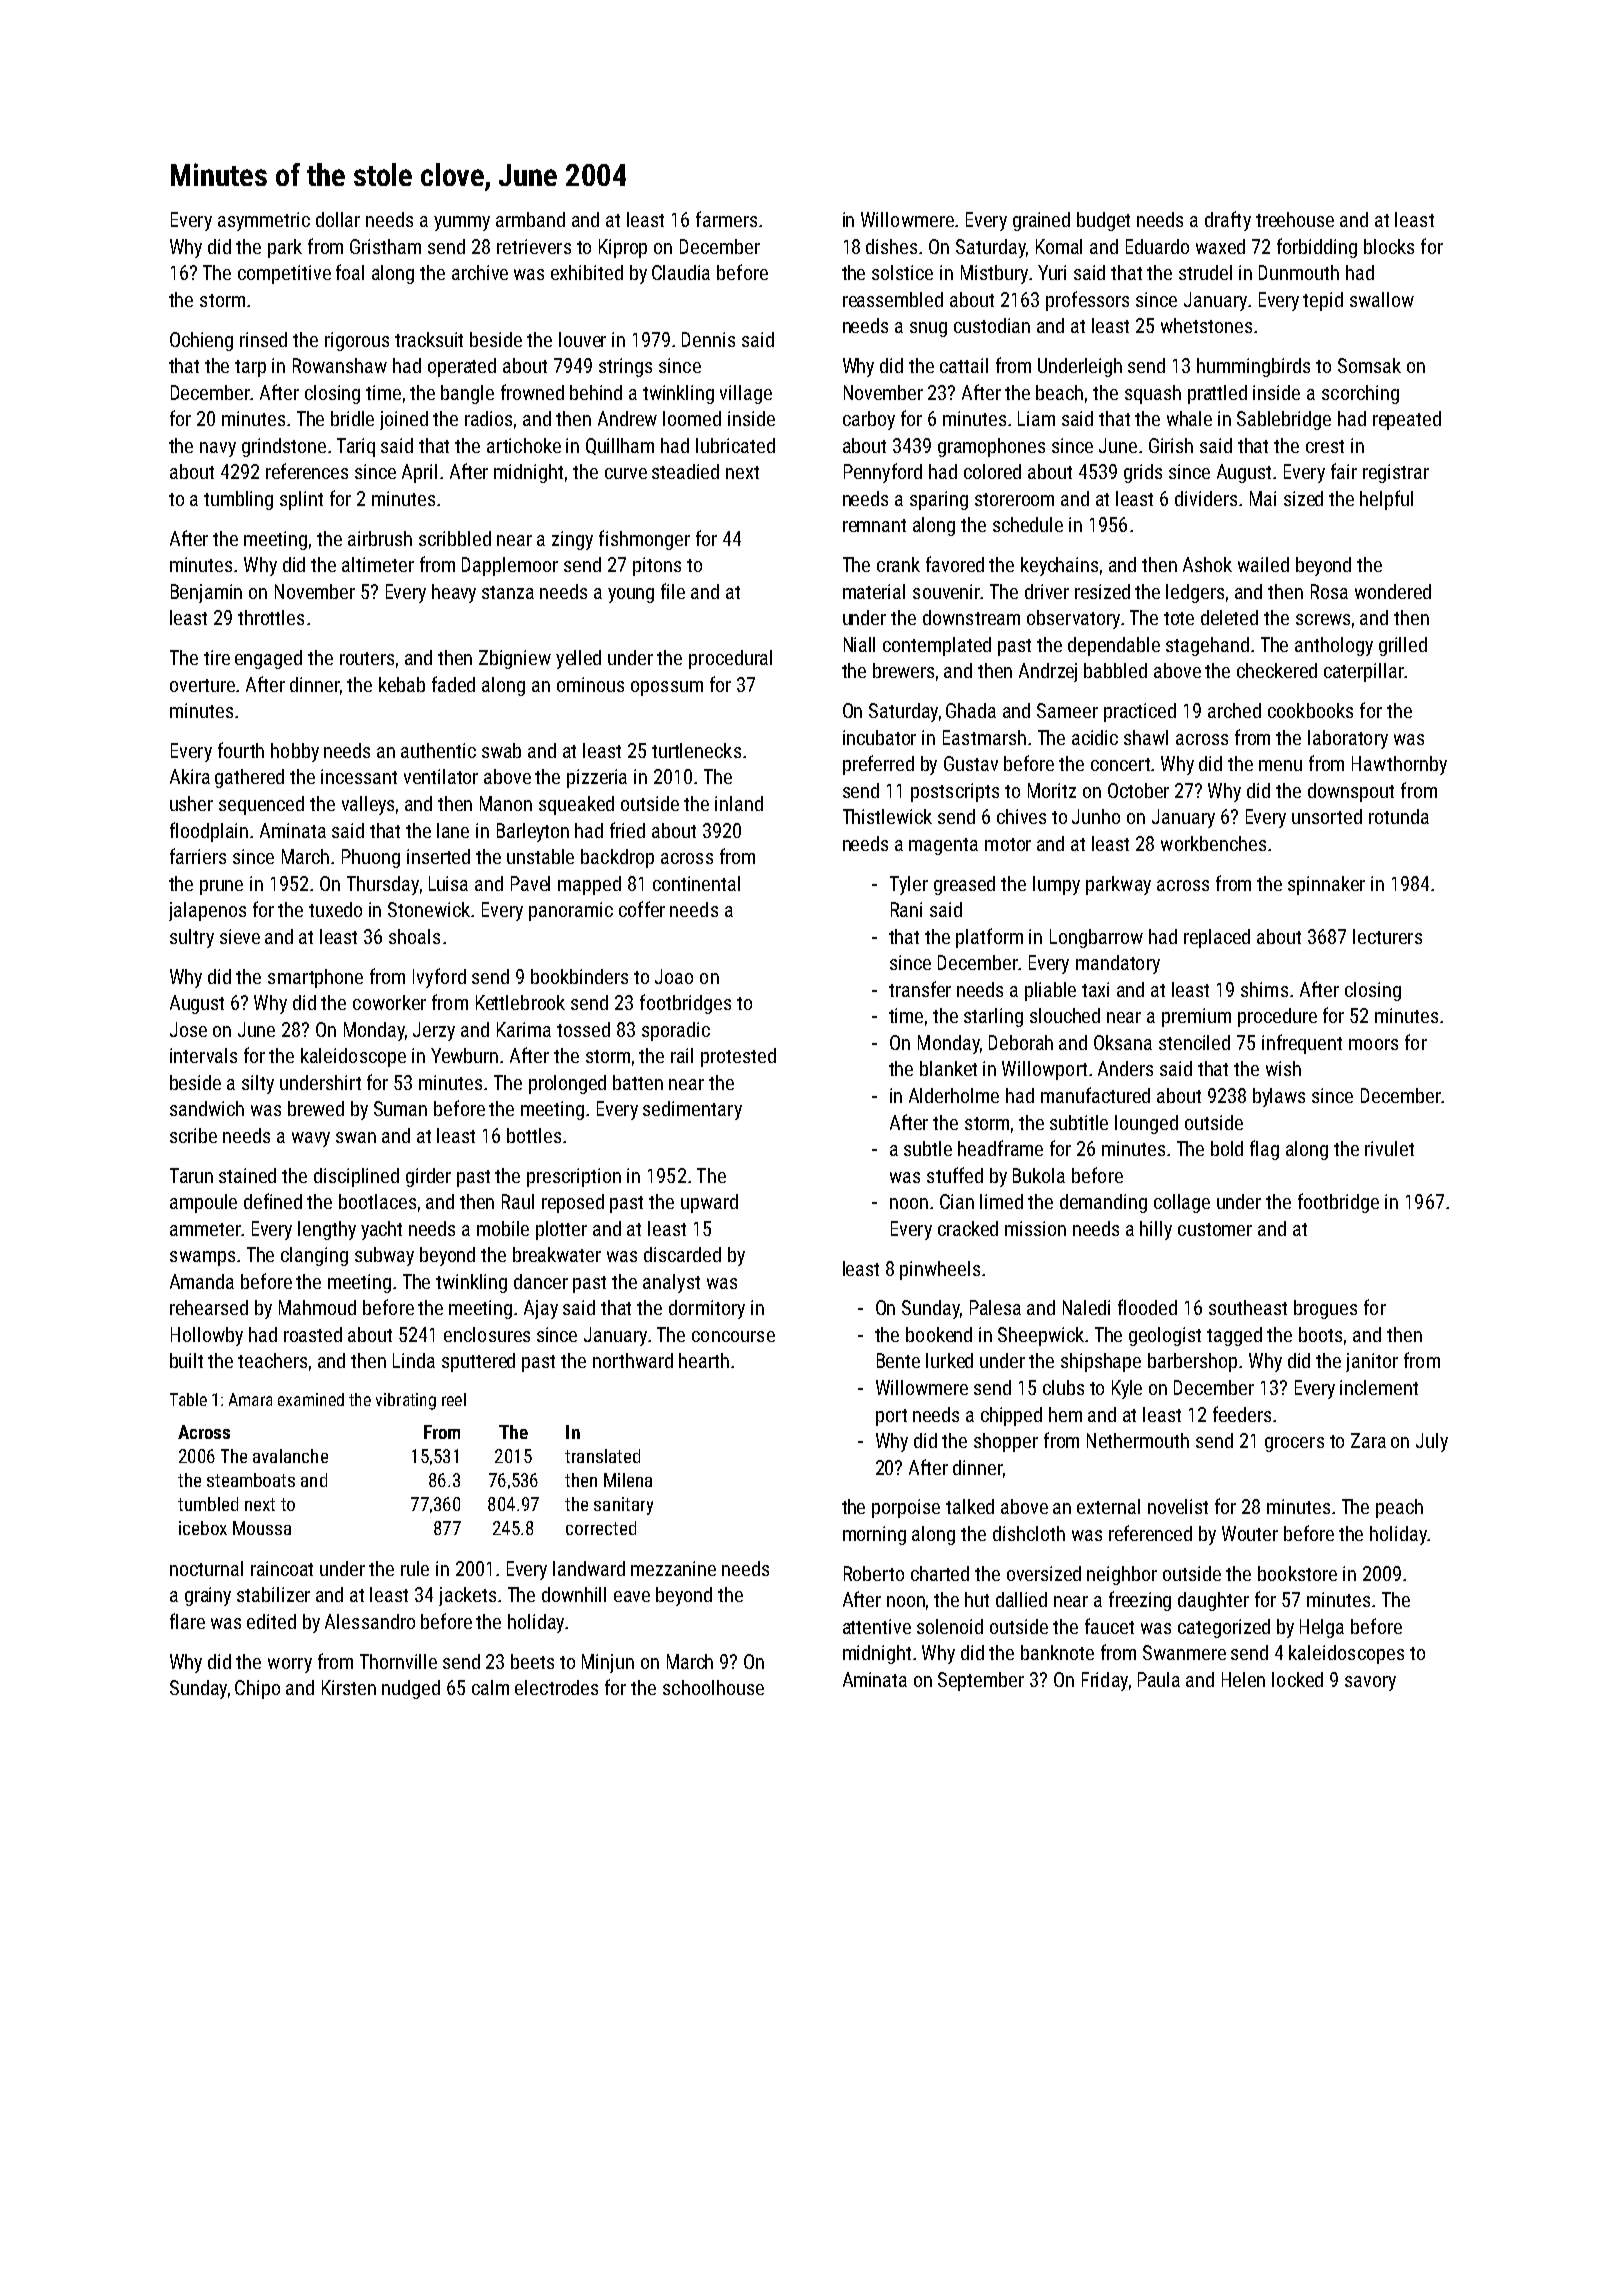  I want to click on custodian, so click(992, 325).
